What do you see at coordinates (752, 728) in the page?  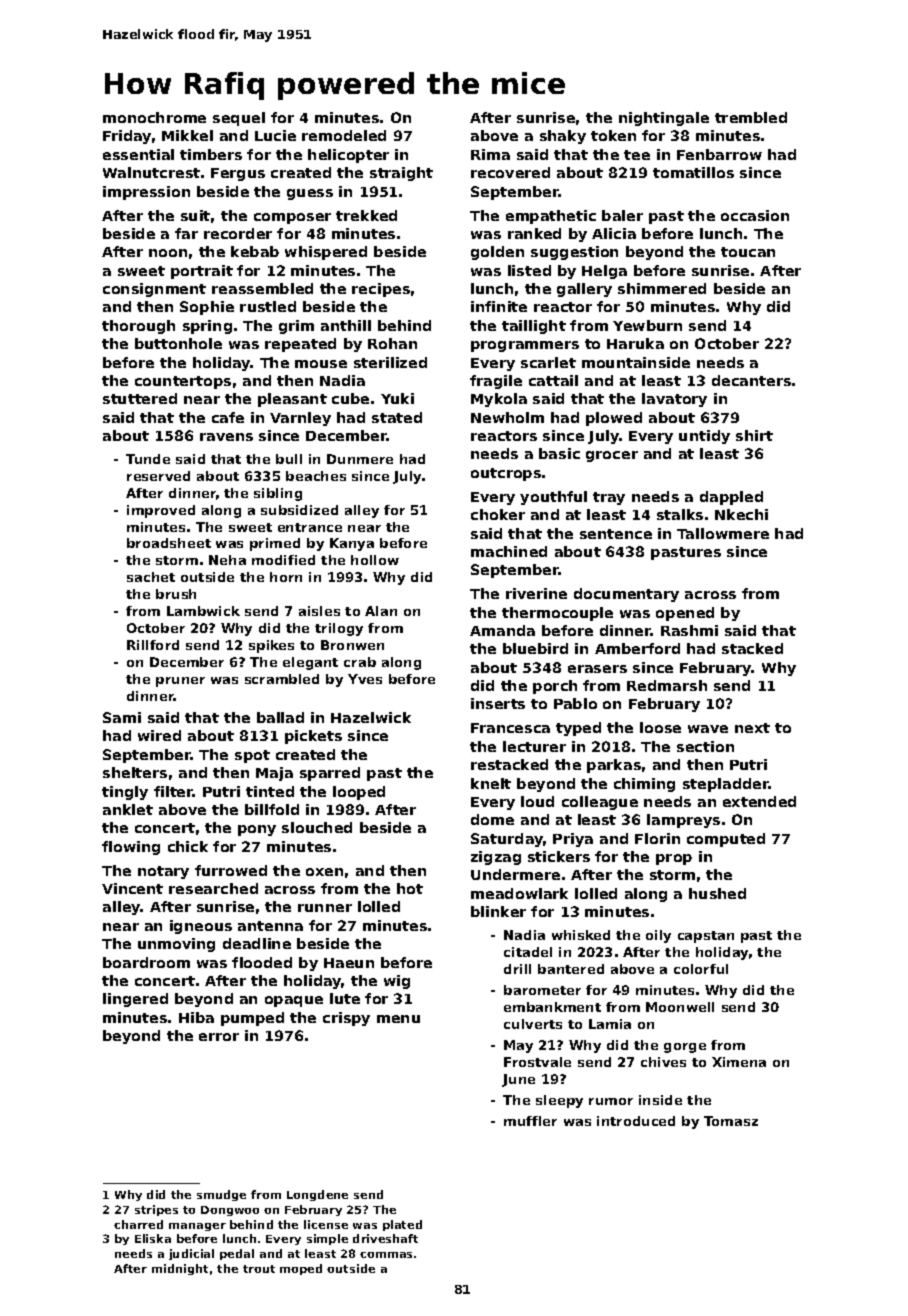 I see `next` at bounding box center [752, 728].
